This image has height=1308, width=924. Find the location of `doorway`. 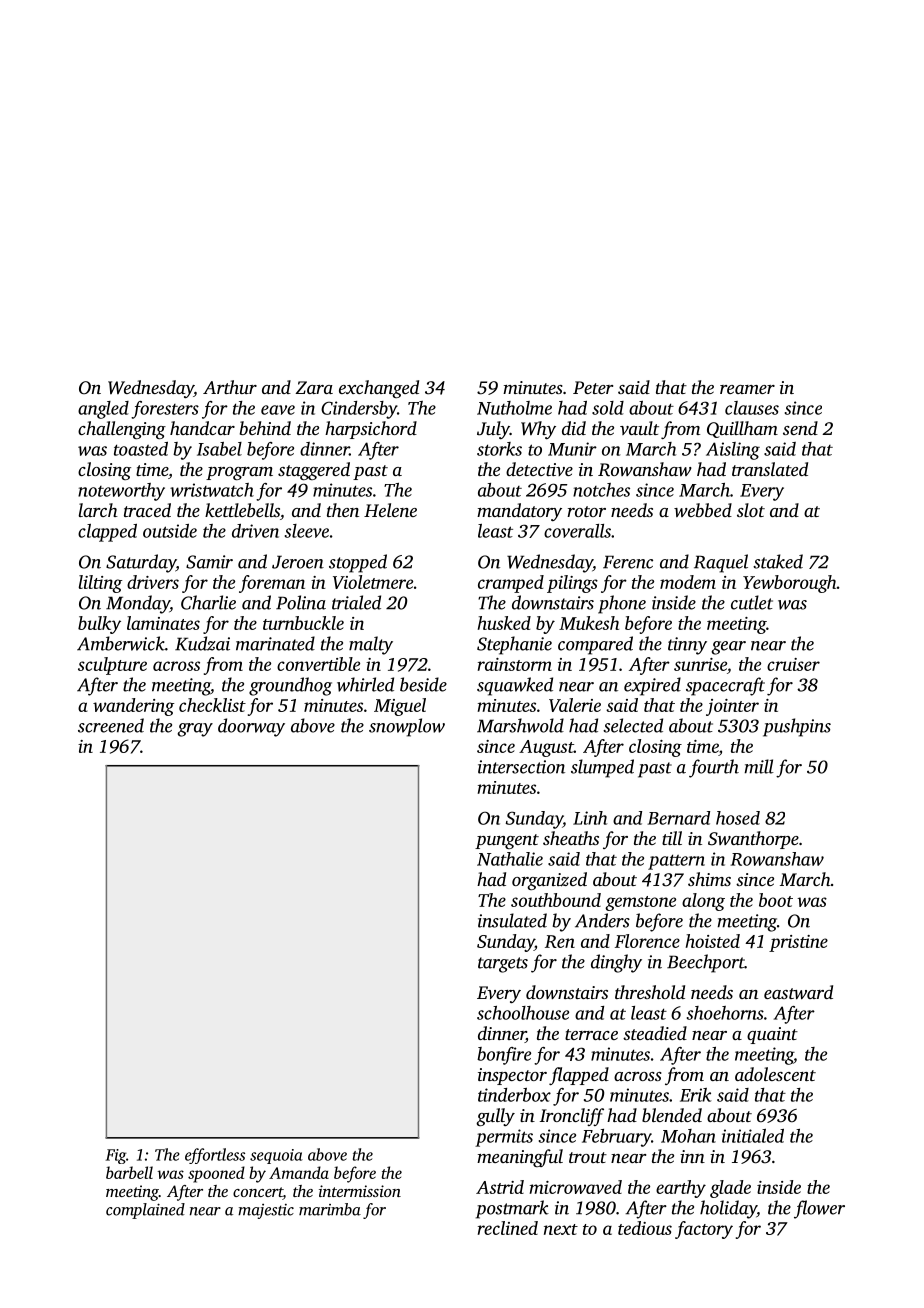

doorway is located at coordinates (251, 727).
